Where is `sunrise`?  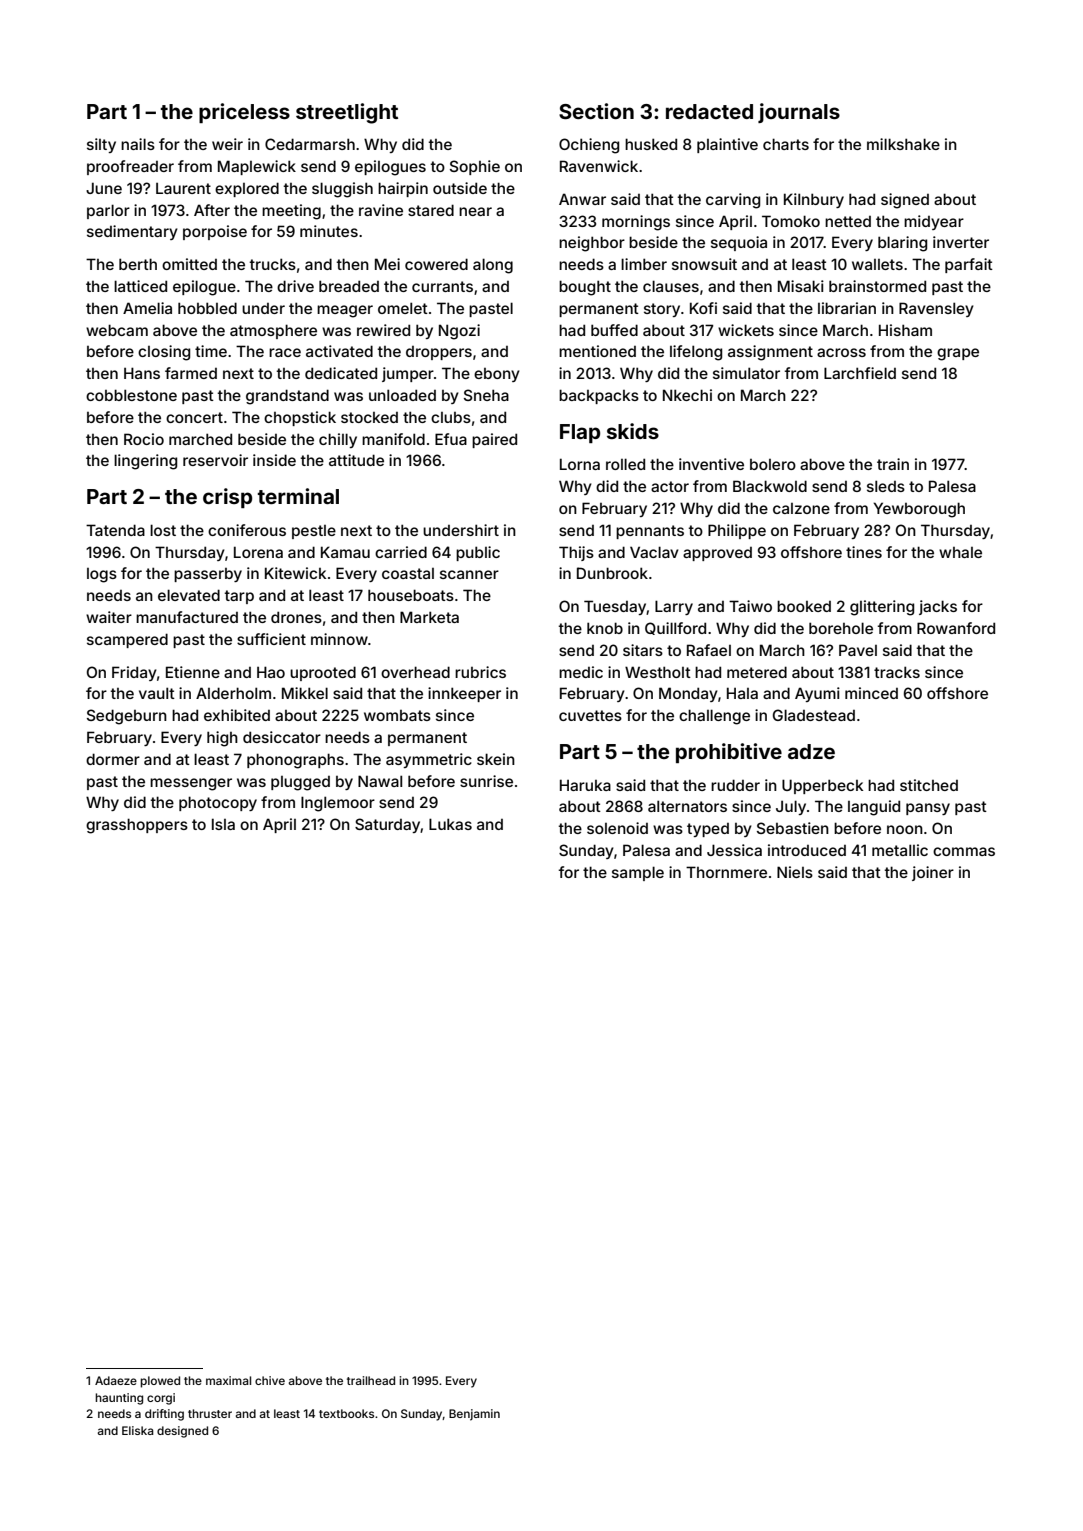
sunrise is located at coordinates (486, 781).
